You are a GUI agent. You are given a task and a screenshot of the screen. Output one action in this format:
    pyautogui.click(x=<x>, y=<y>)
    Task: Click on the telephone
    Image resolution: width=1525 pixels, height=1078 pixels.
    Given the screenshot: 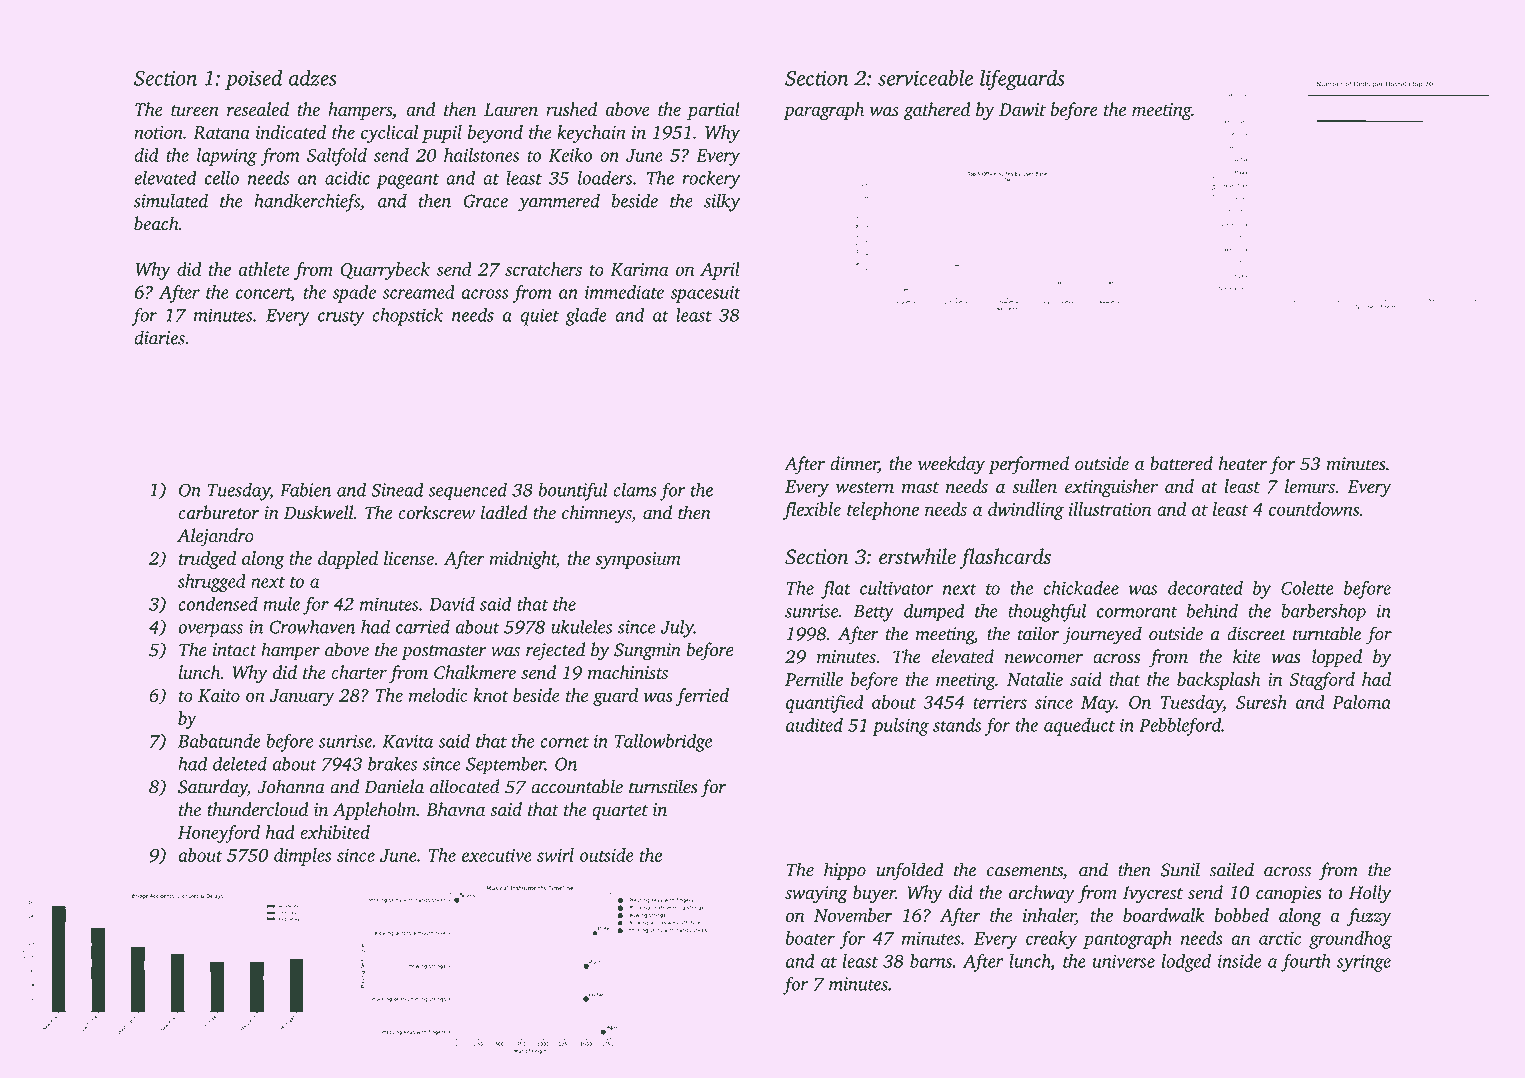 What is the action you would take?
    pyautogui.click(x=883, y=511)
